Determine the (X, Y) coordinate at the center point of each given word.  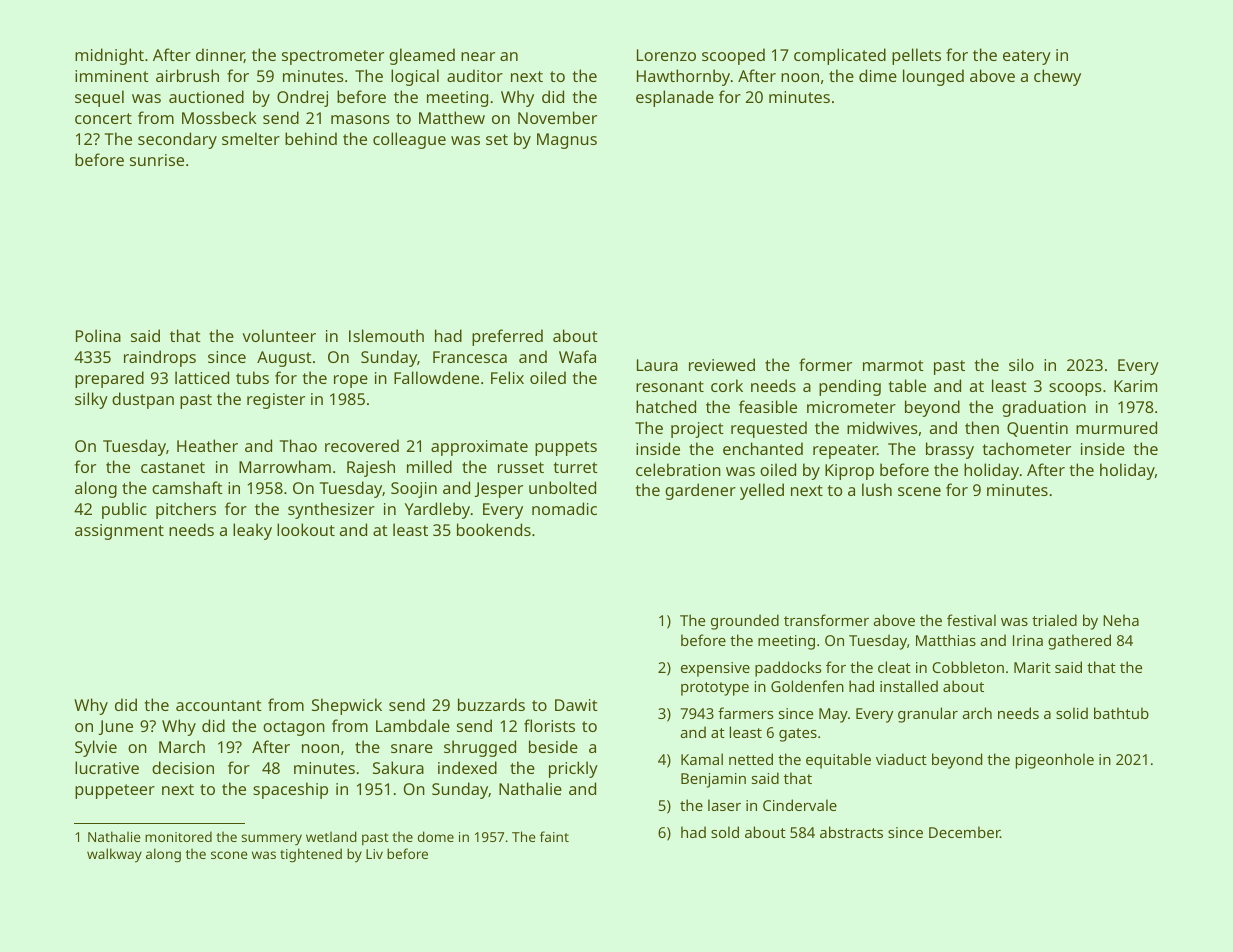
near (478, 56)
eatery (1027, 57)
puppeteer (115, 791)
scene (919, 491)
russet (521, 467)
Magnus (567, 141)
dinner (220, 55)
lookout (306, 529)
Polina (98, 335)
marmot (893, 365)
